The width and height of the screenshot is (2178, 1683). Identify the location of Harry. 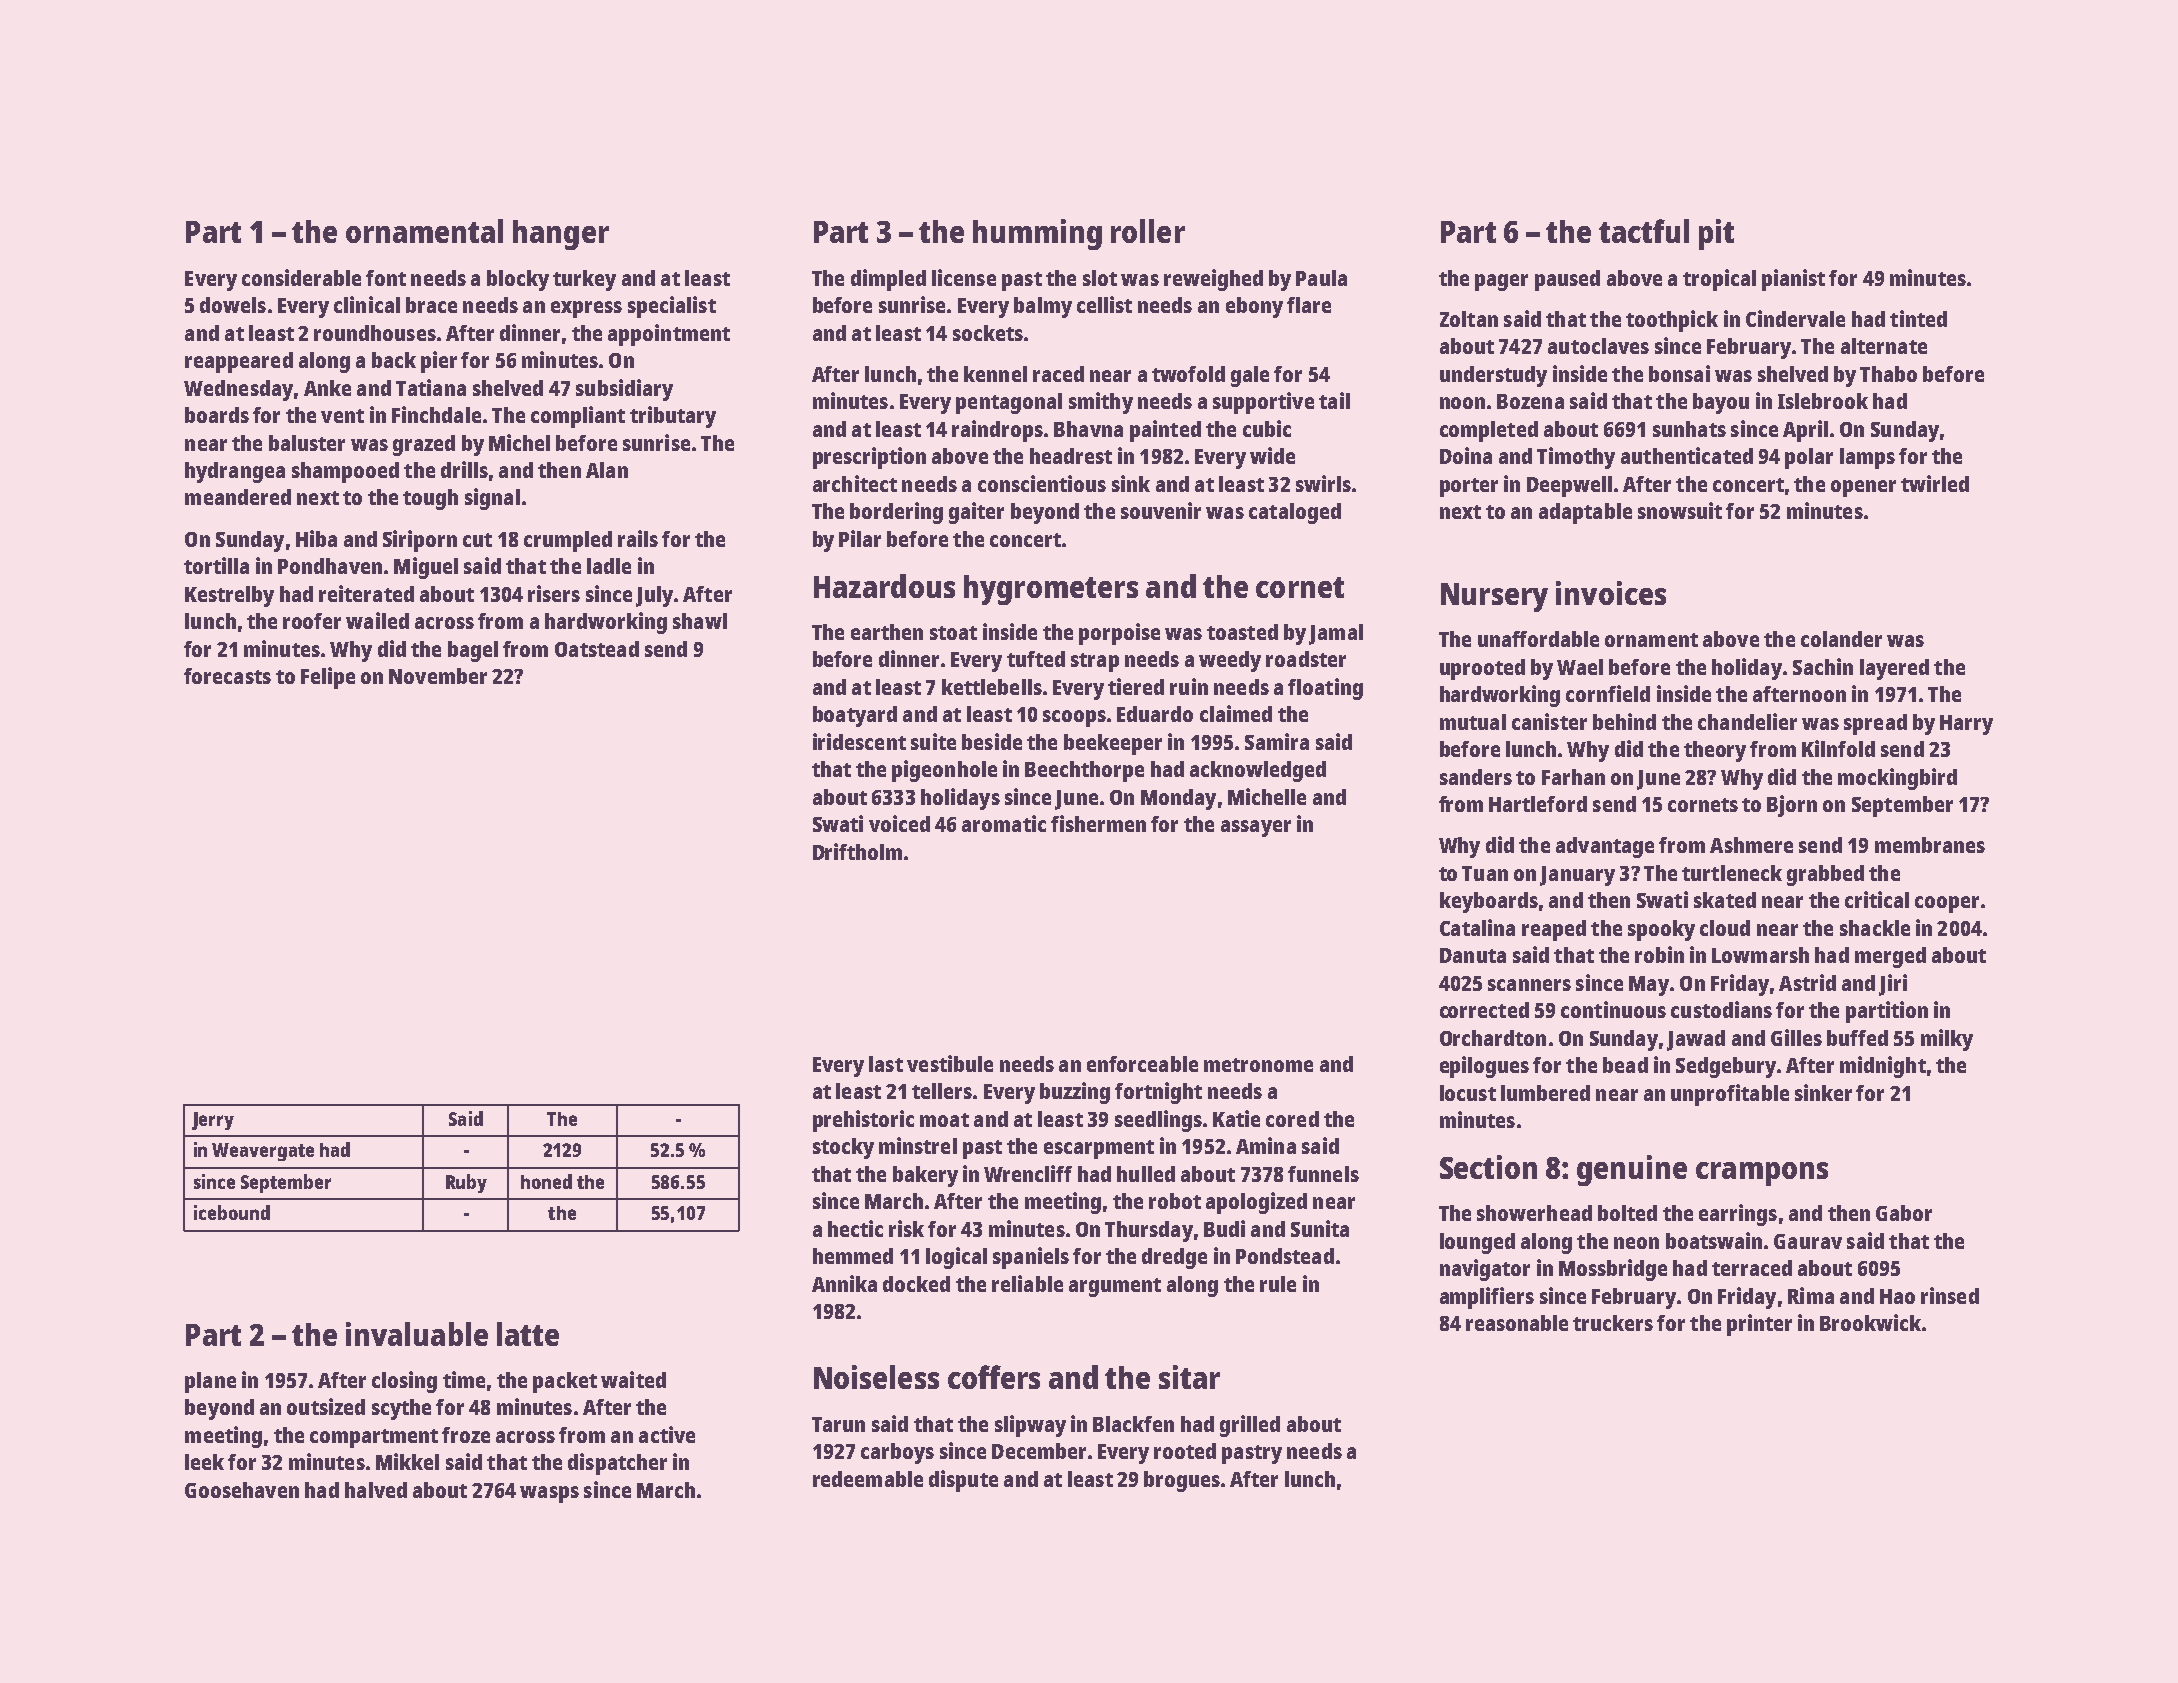
(1966, 725).
